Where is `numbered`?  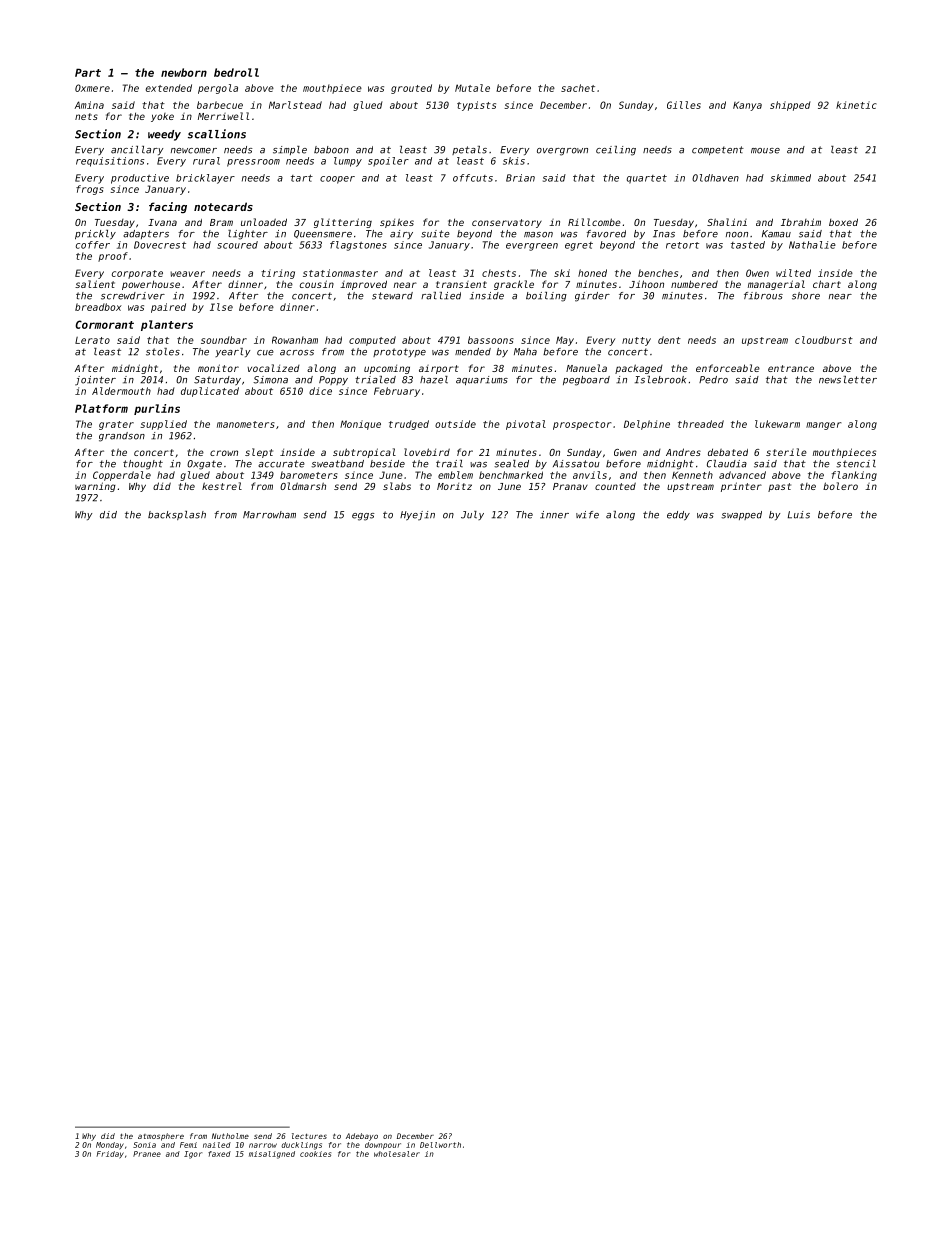
numbered is located at coordinates (694, 284).
